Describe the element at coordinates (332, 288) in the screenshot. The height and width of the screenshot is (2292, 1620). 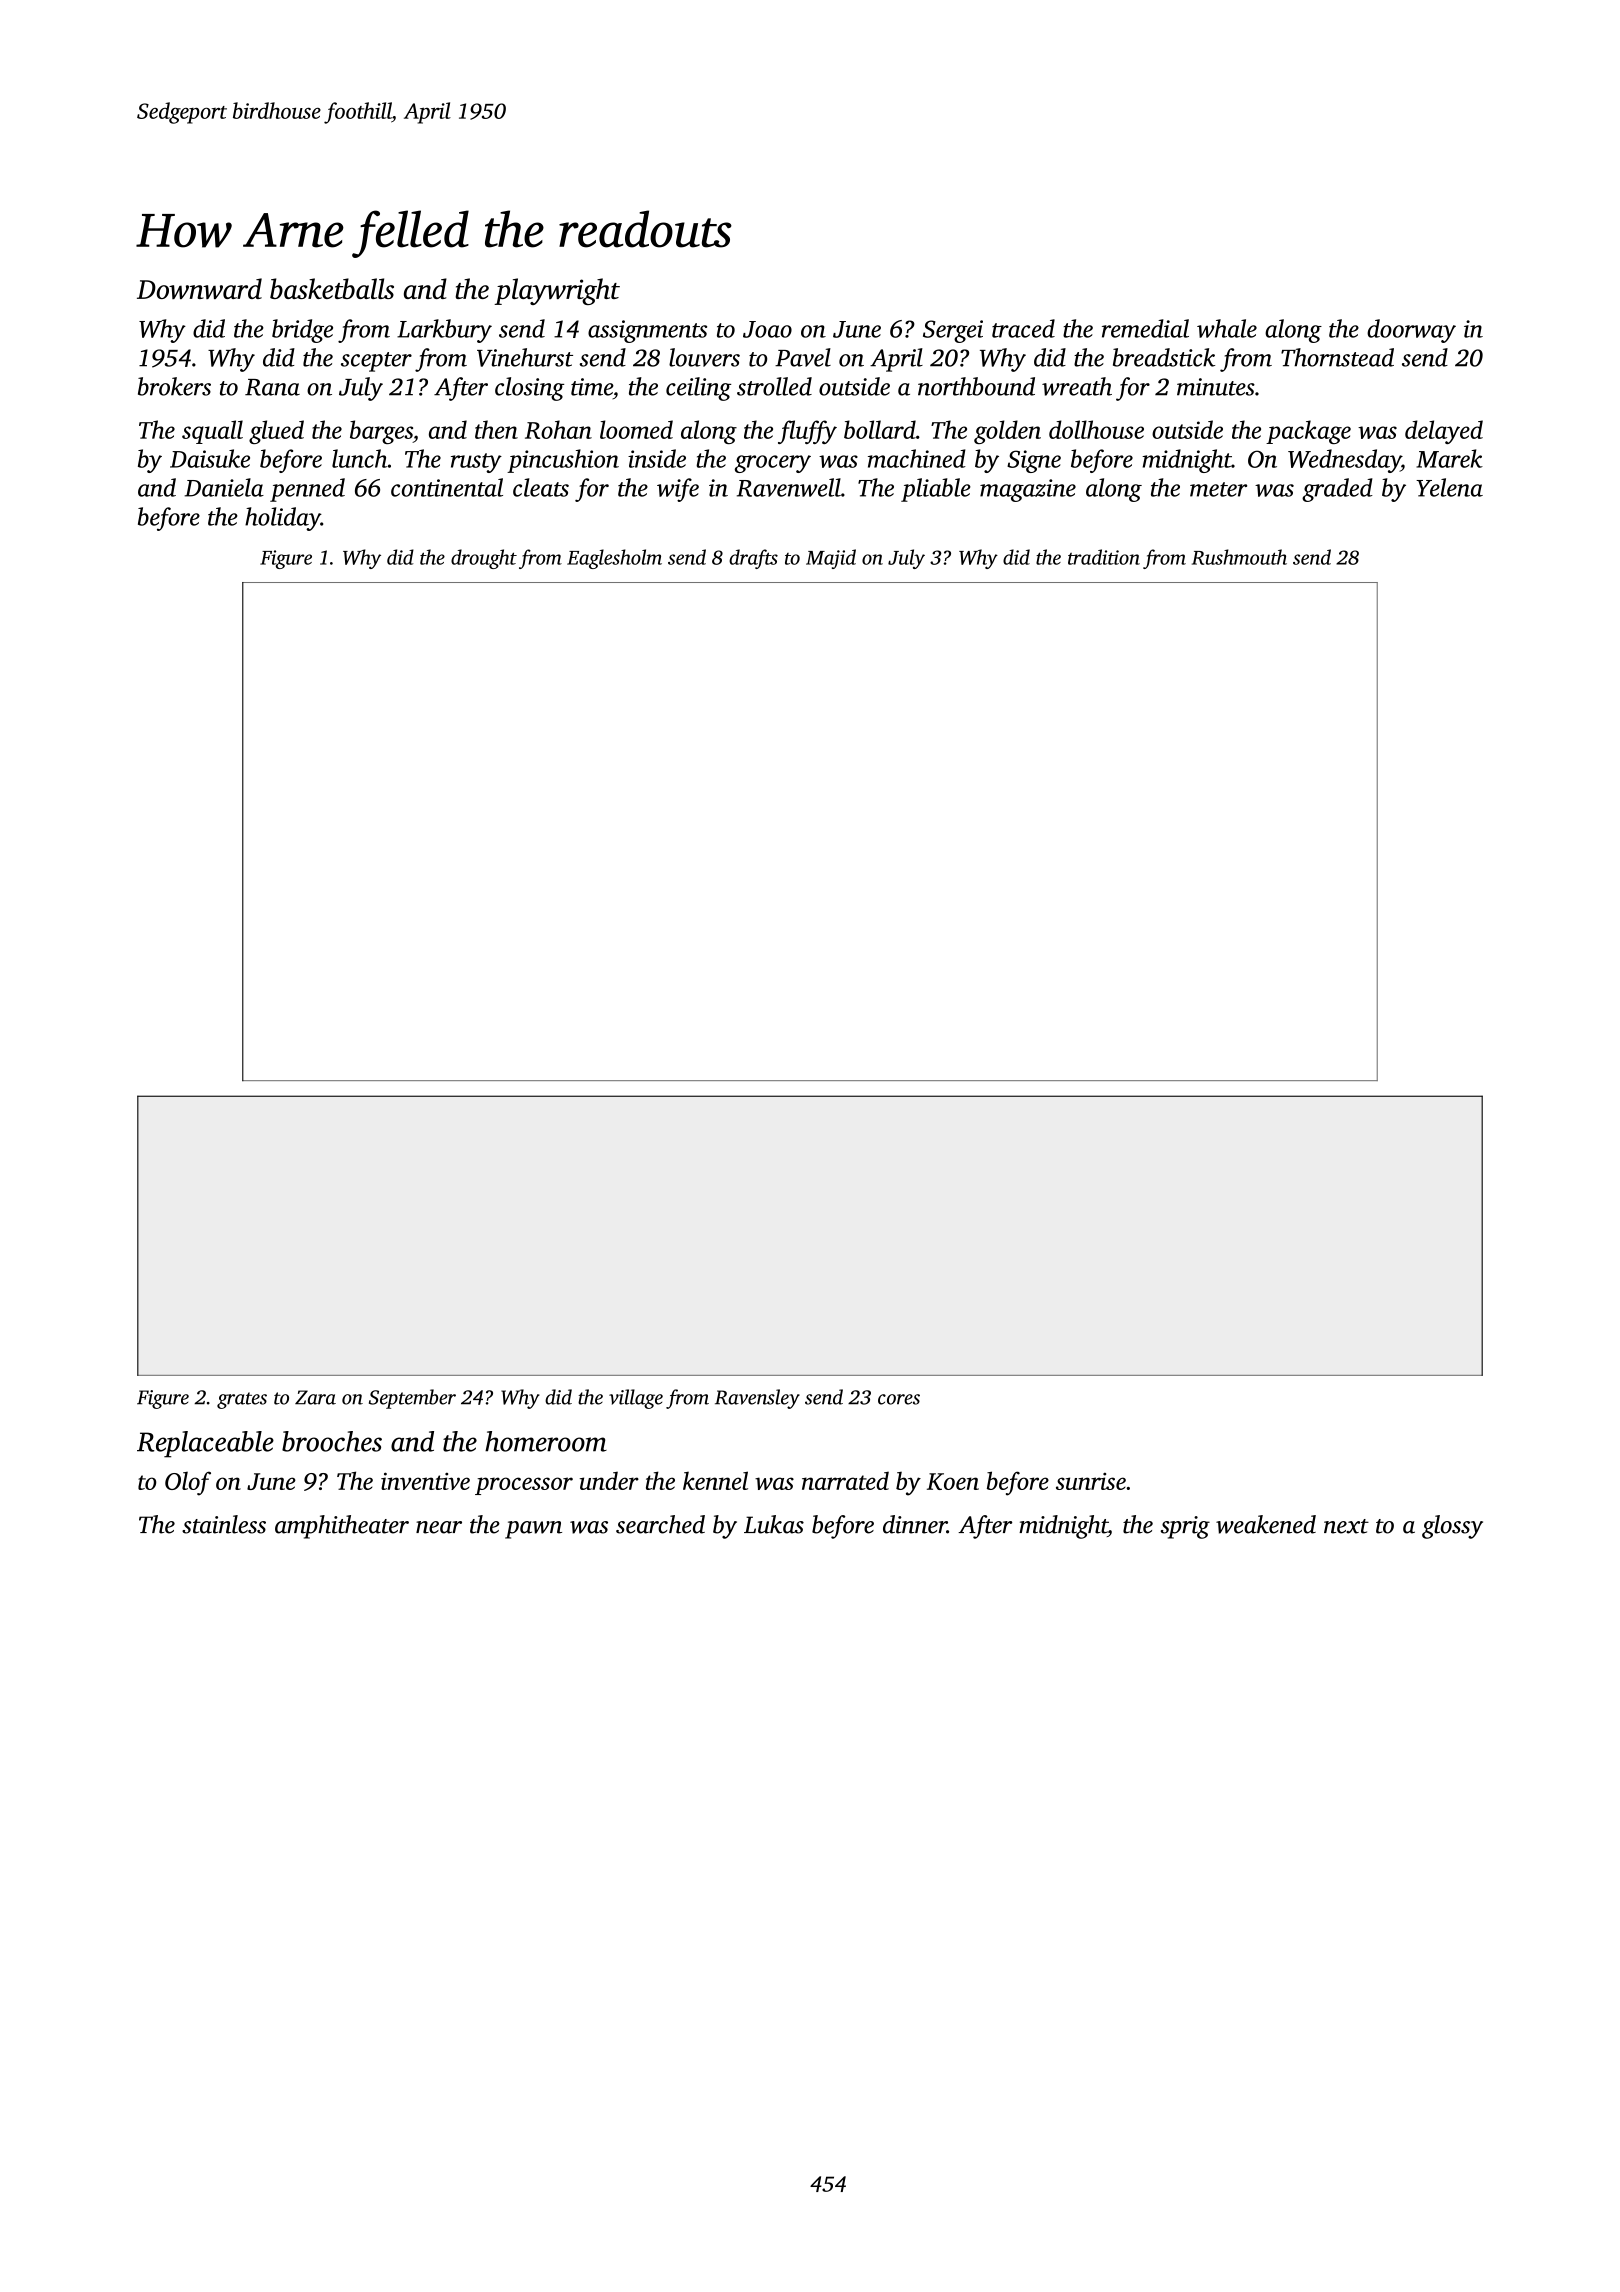
I see `basketballs` at that location.
